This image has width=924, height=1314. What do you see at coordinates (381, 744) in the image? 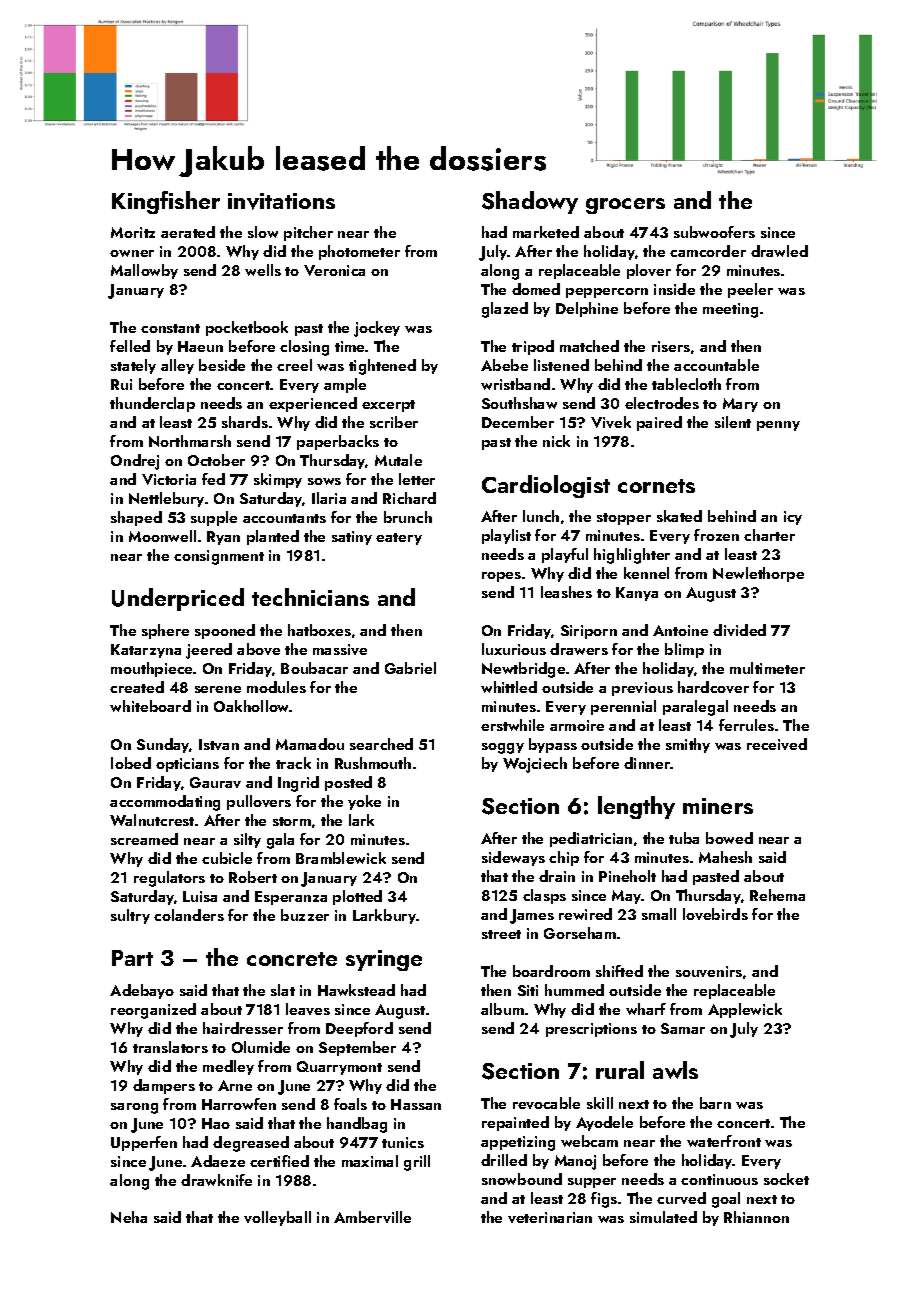
I see `searched` at bounding box center [381, 744].
